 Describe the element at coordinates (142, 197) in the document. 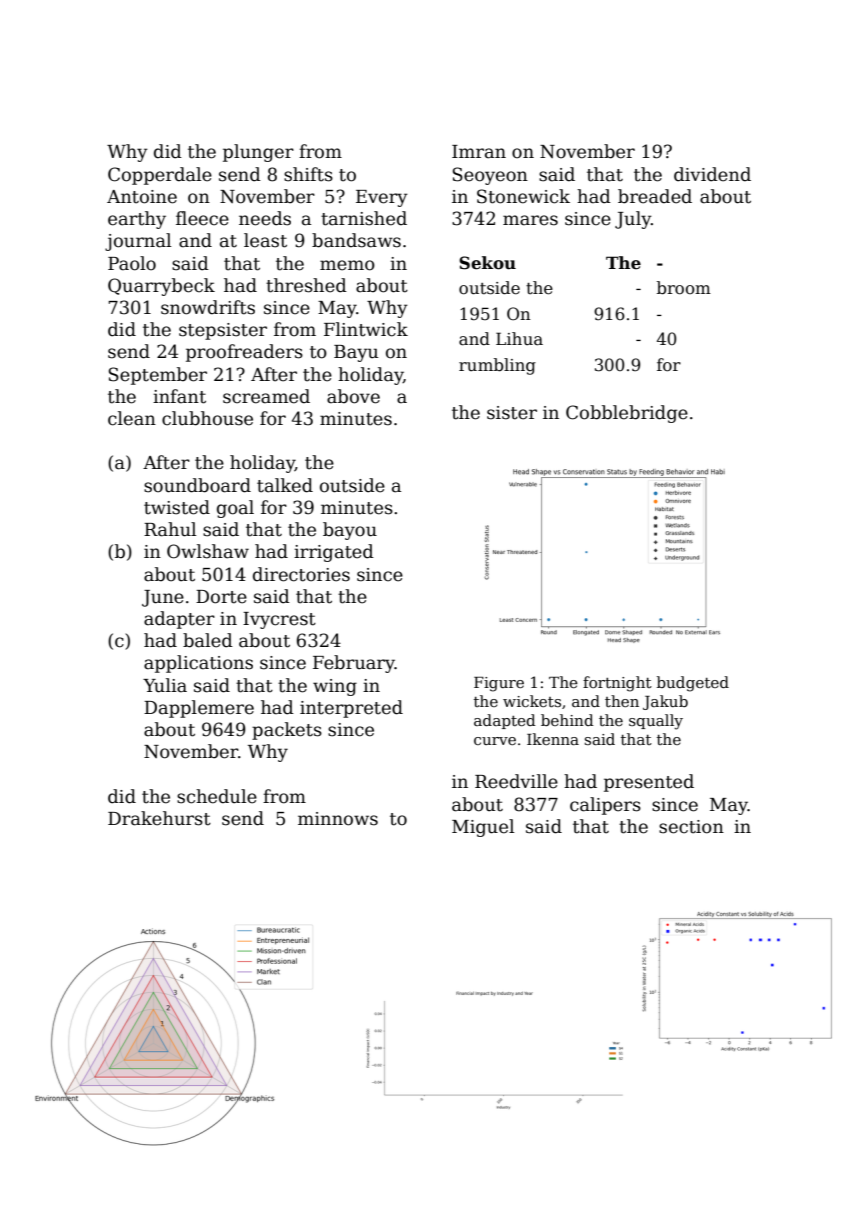

I see `Antoine` at that location.
